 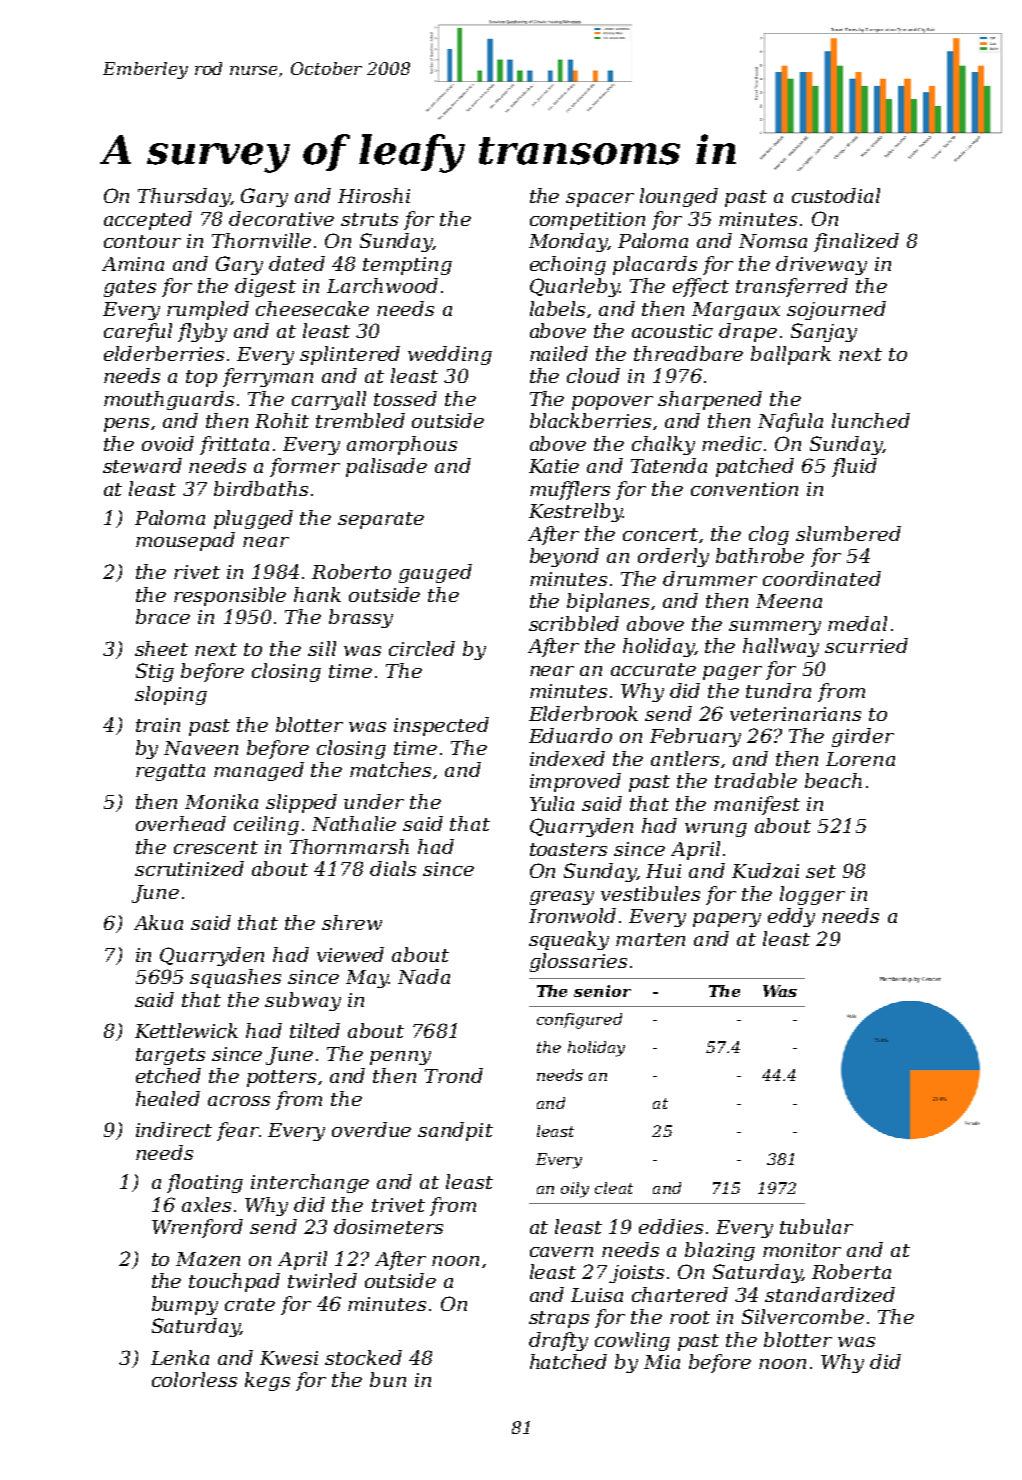 What do you see at coordinates (235, 978) in the screenshot?
I see `squashes` at bounding box center [235, 978].
